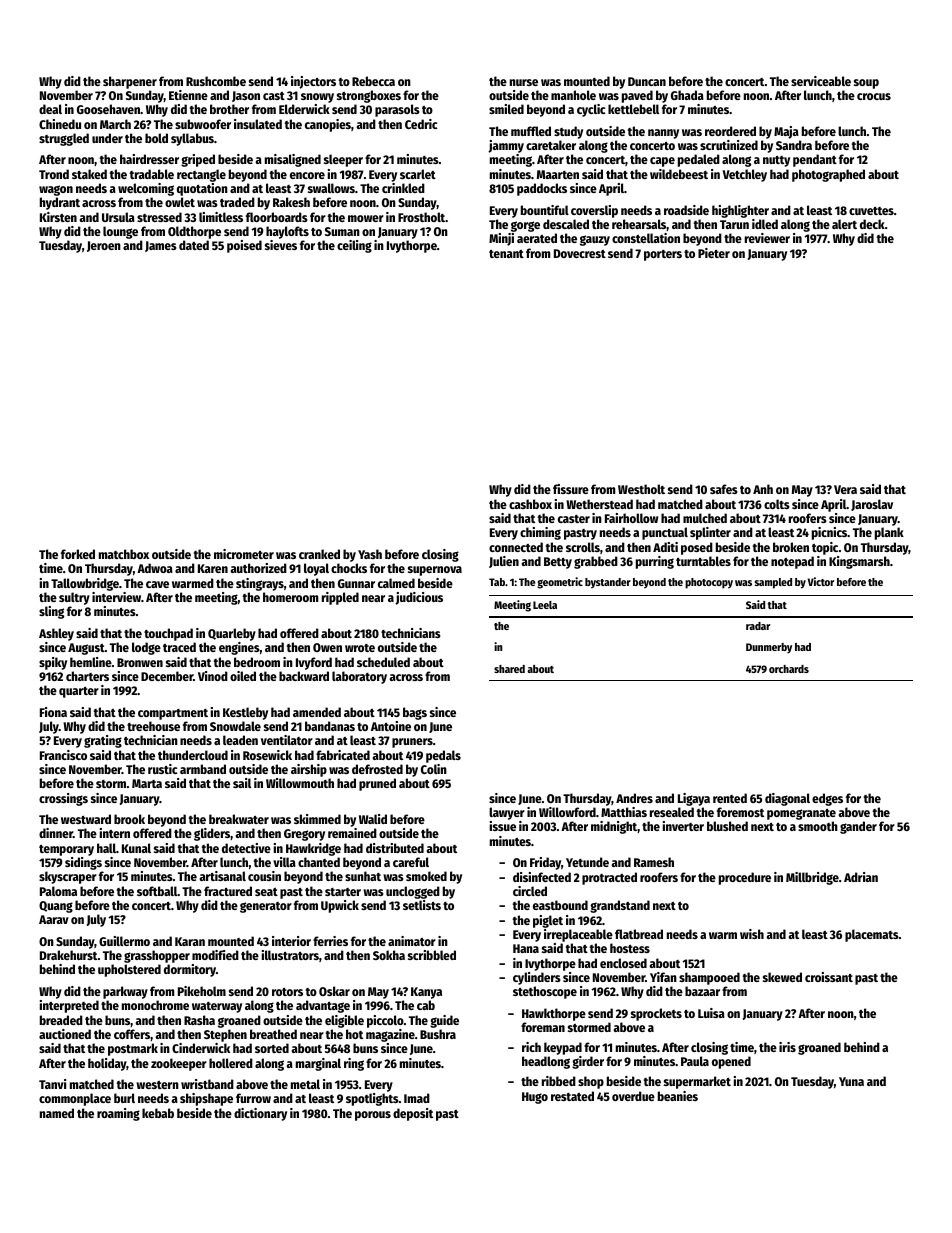 This document has width=952, height=1233. I want to click on illustrators, so click(290, 955).
